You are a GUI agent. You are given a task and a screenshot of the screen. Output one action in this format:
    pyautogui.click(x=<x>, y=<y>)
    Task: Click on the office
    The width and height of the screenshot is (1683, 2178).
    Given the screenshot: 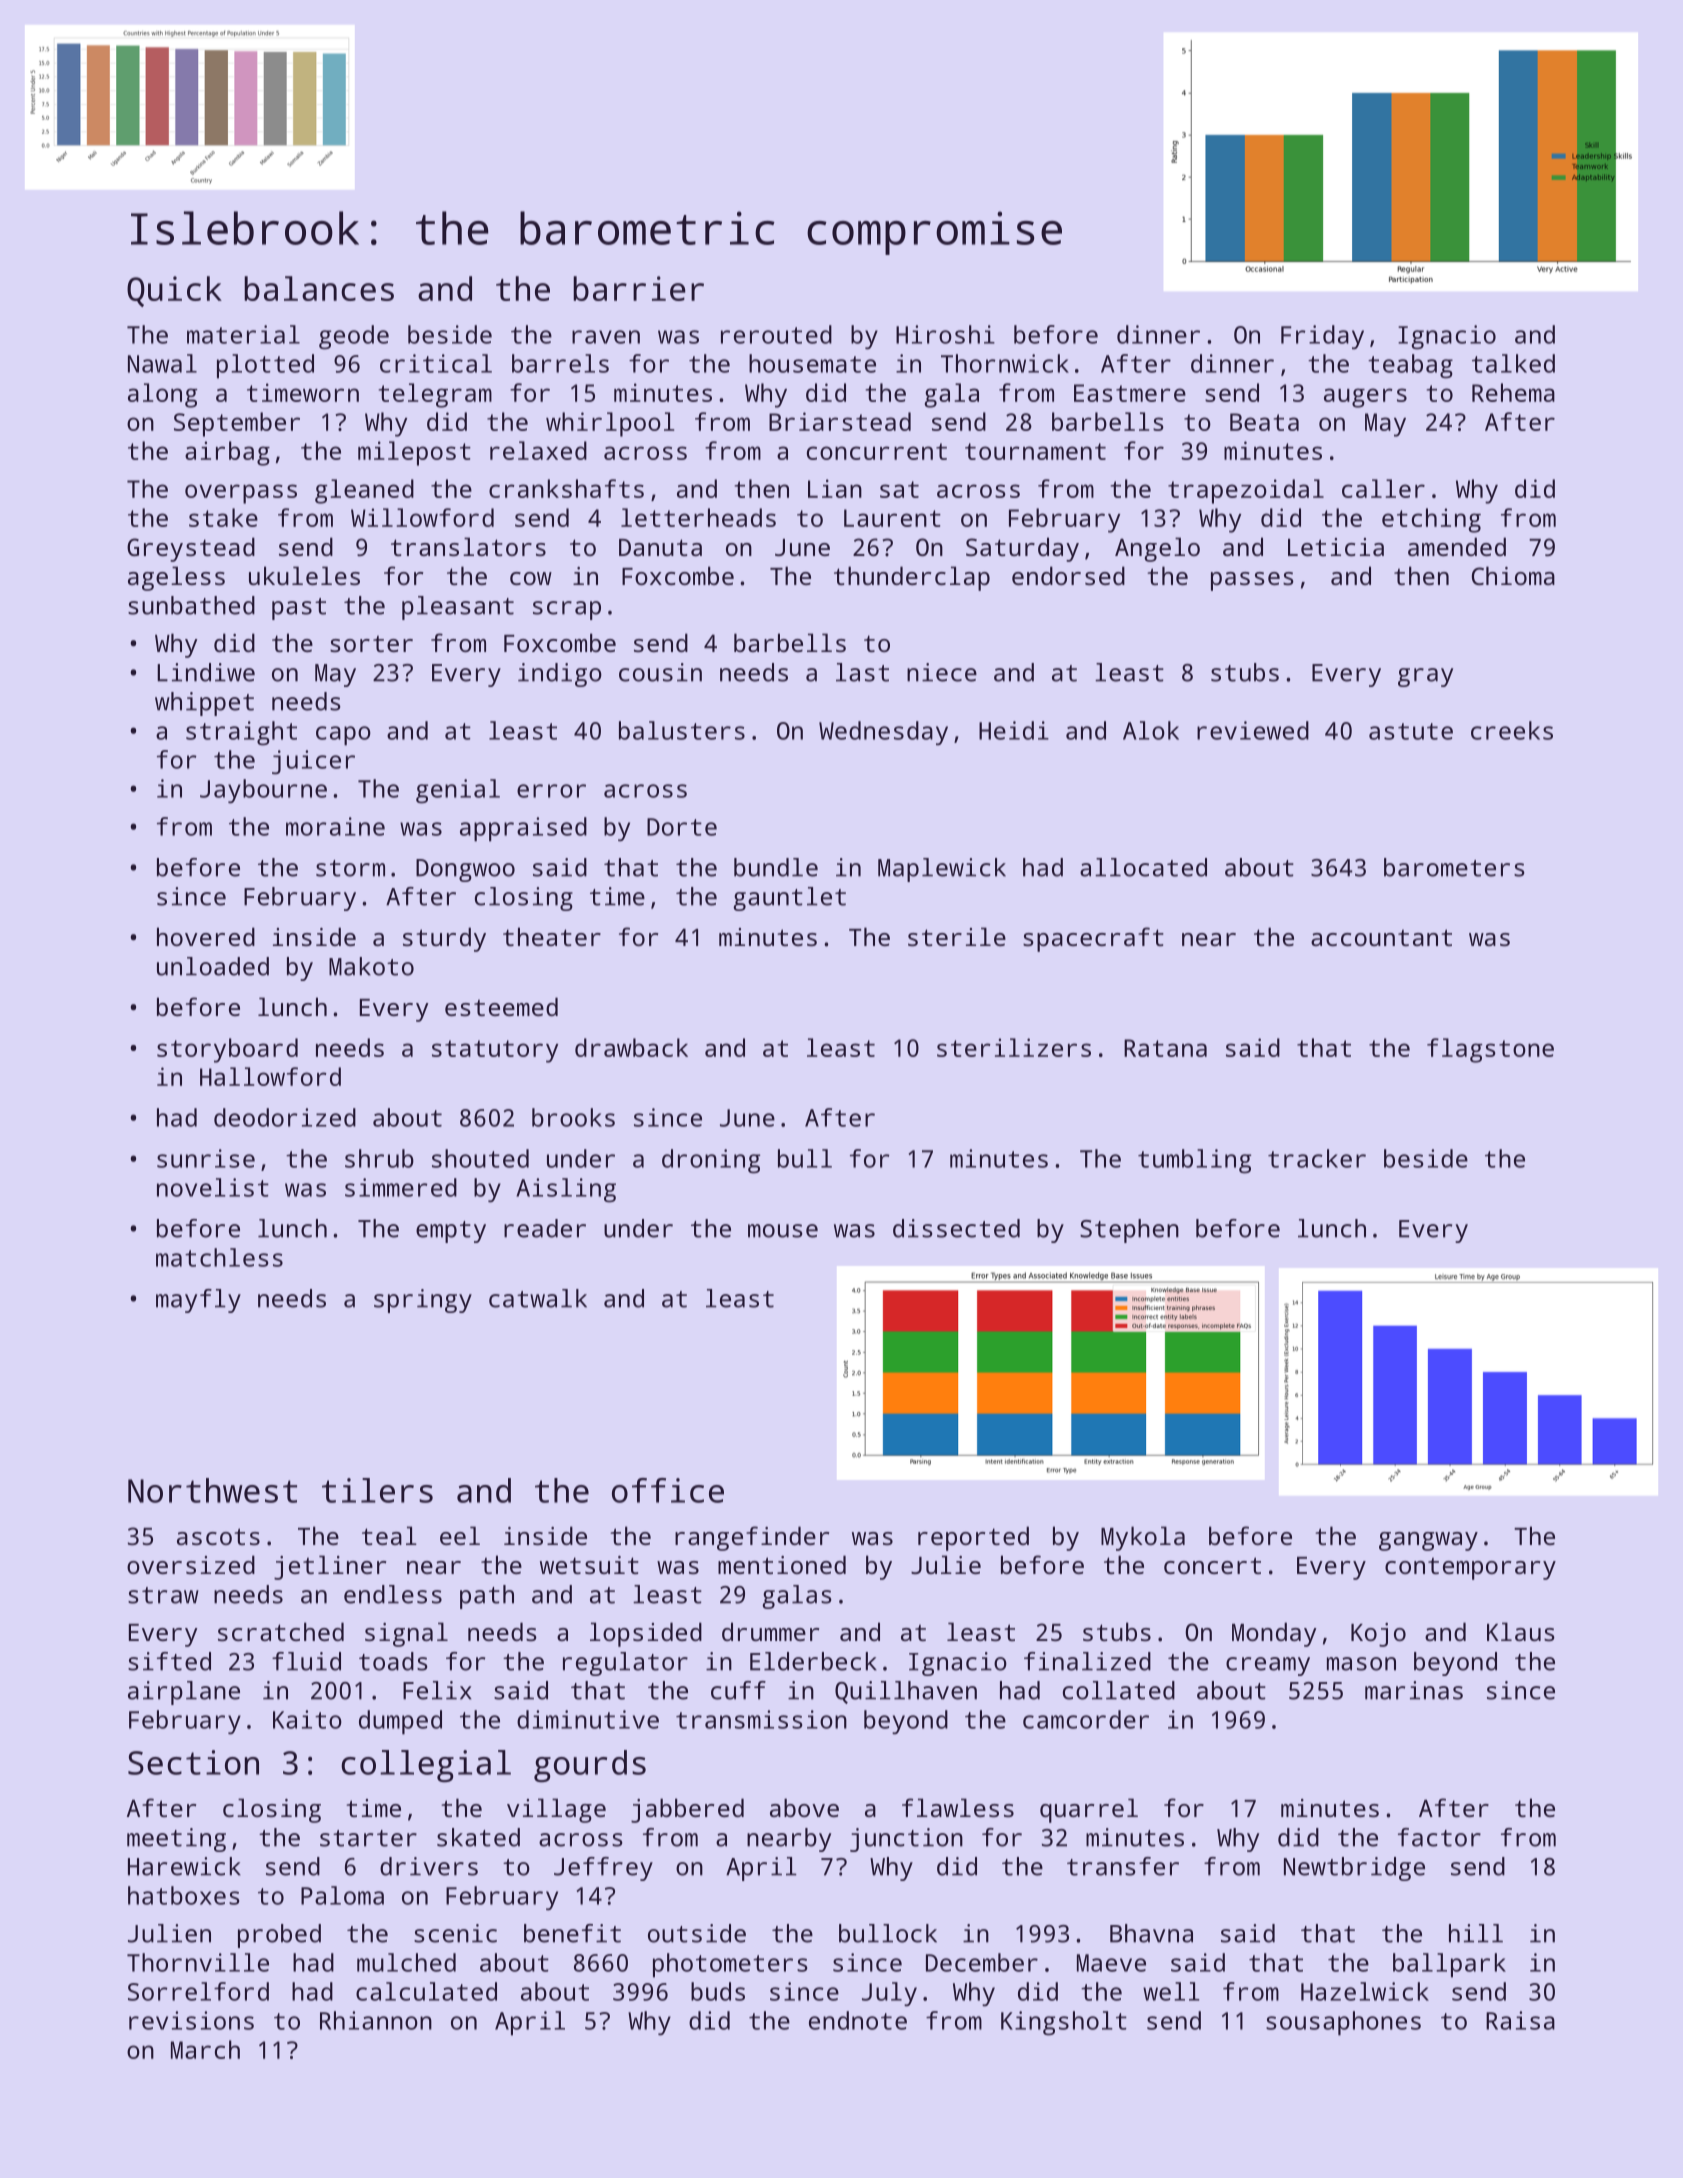 What is the action you would take?
    pyautogui.click(x=668, y=1490)
